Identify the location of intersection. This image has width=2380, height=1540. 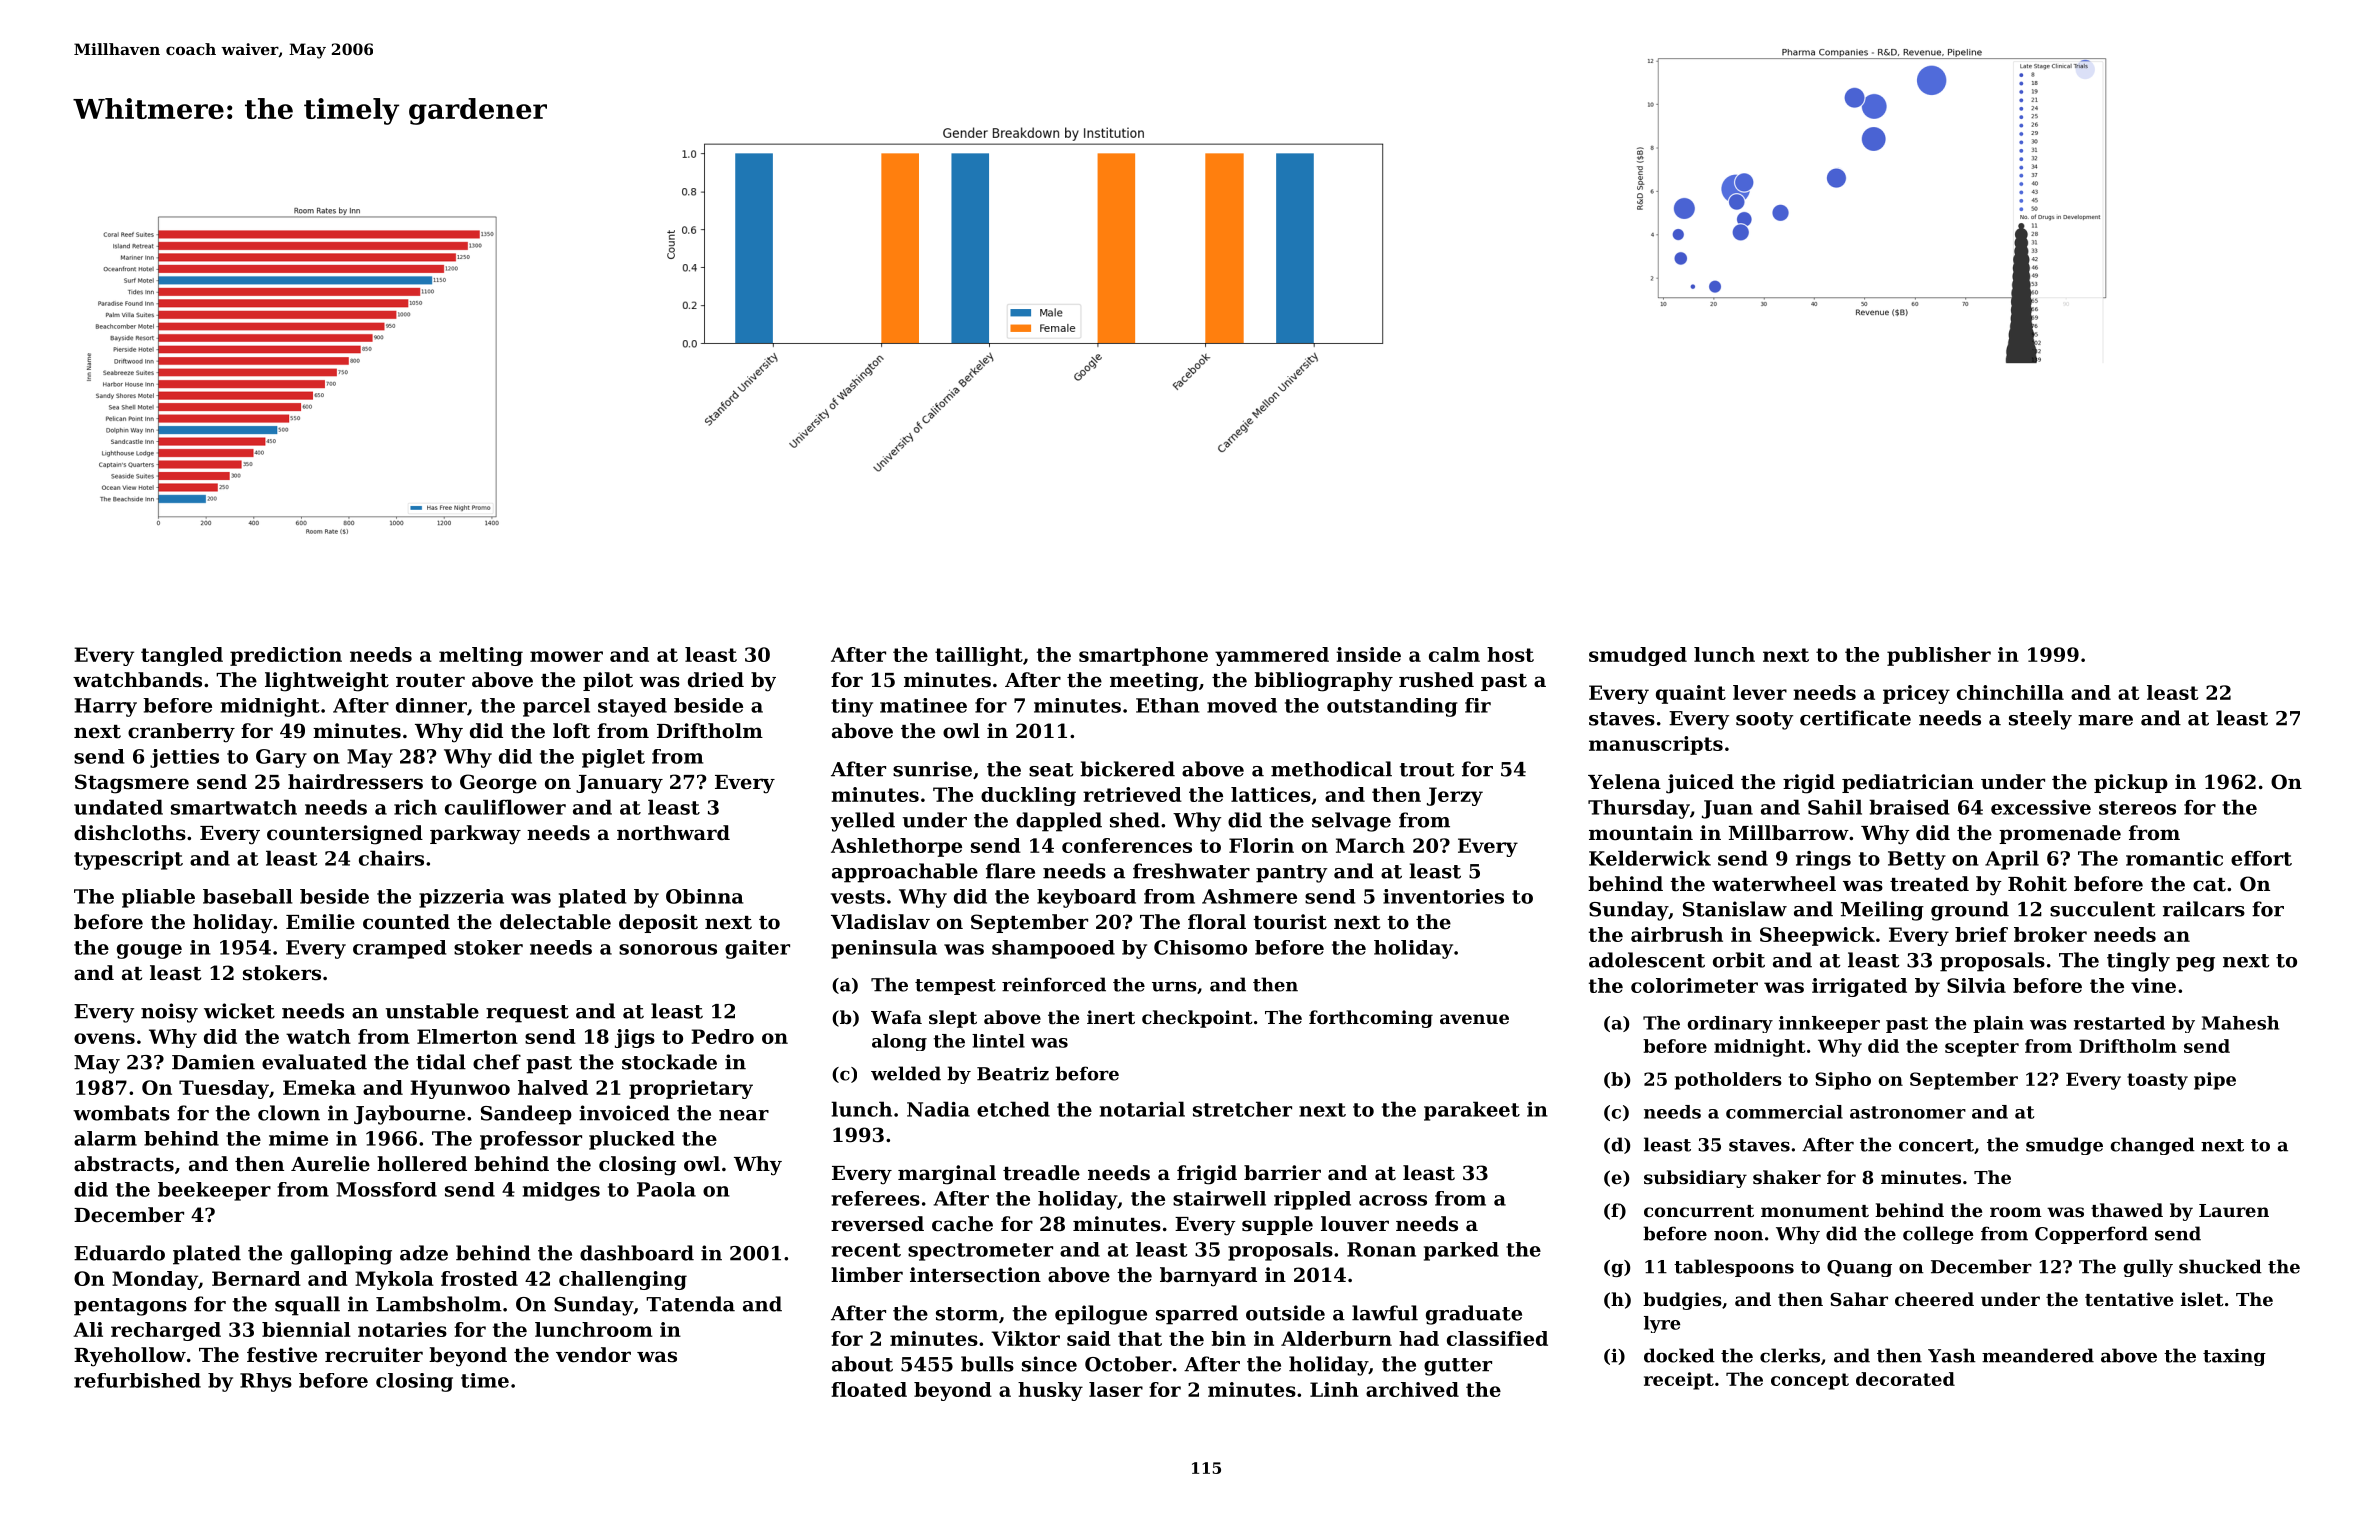
(975, 1275).
